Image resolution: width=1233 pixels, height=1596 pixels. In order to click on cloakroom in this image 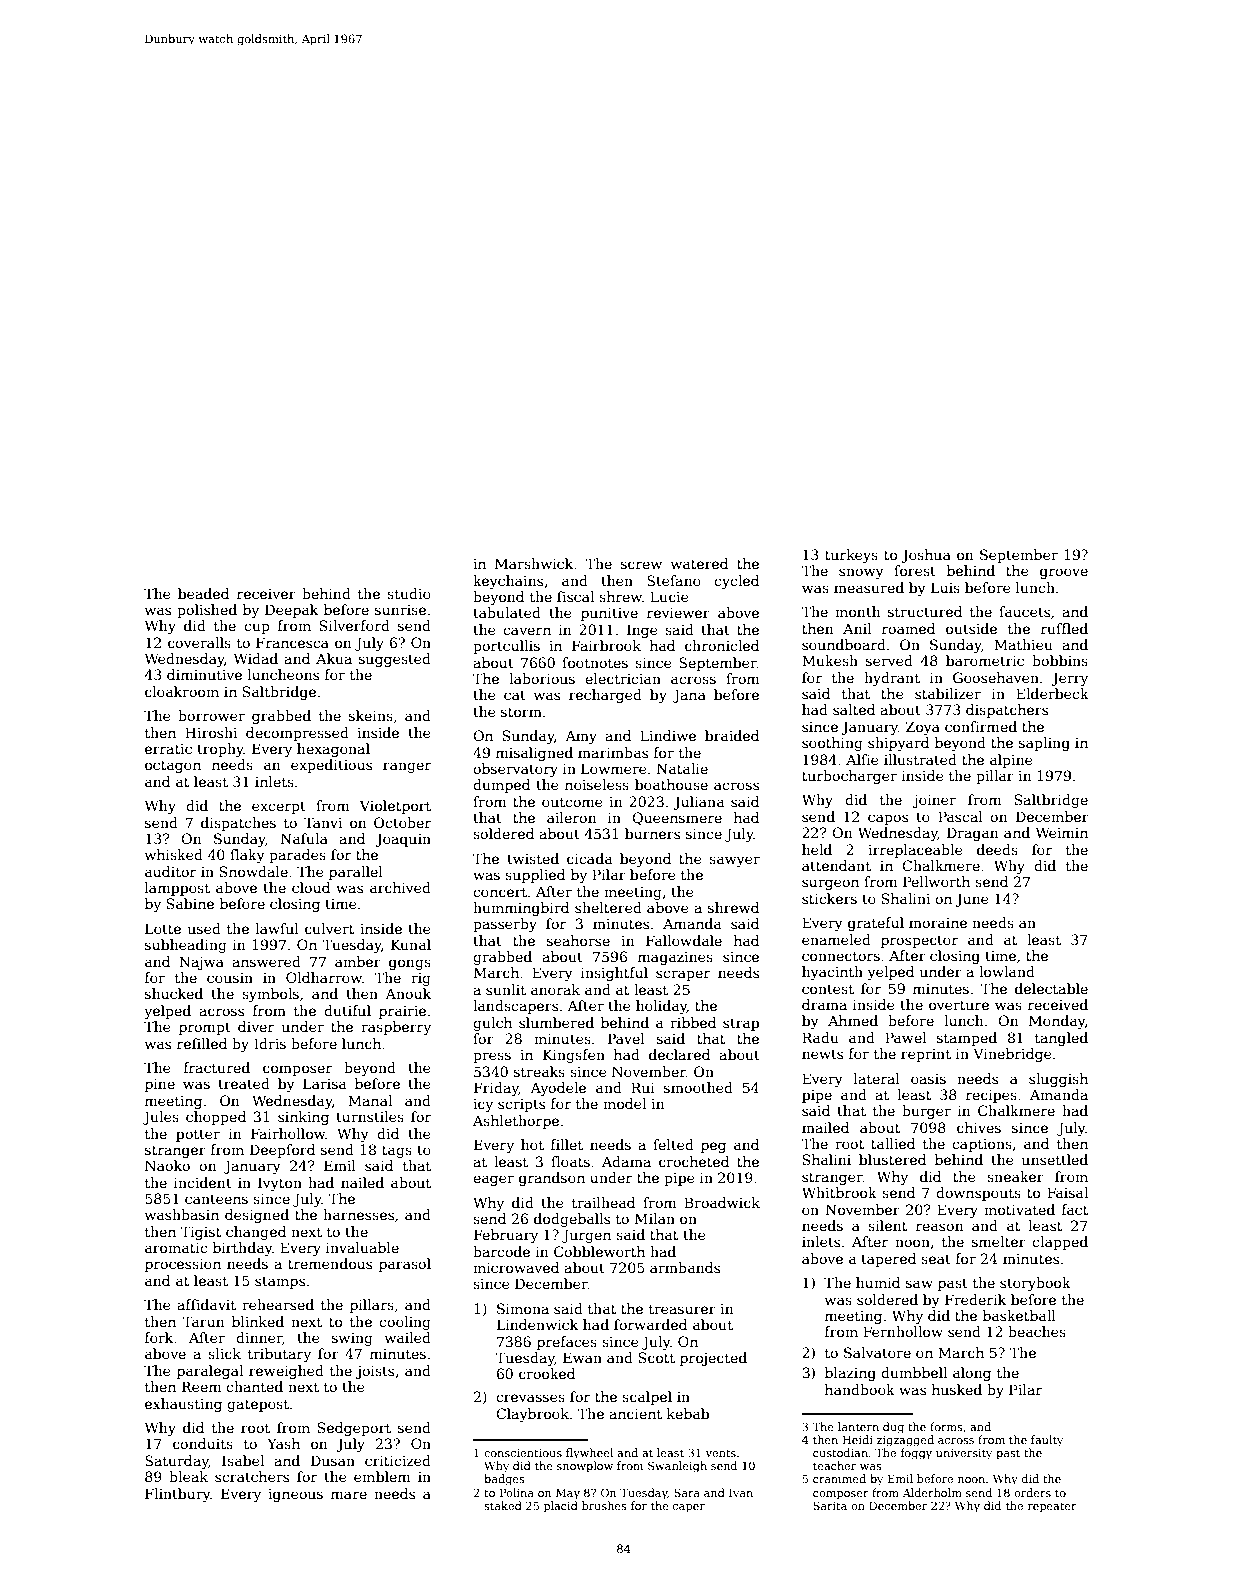, I will do `click(182, 691)`.
